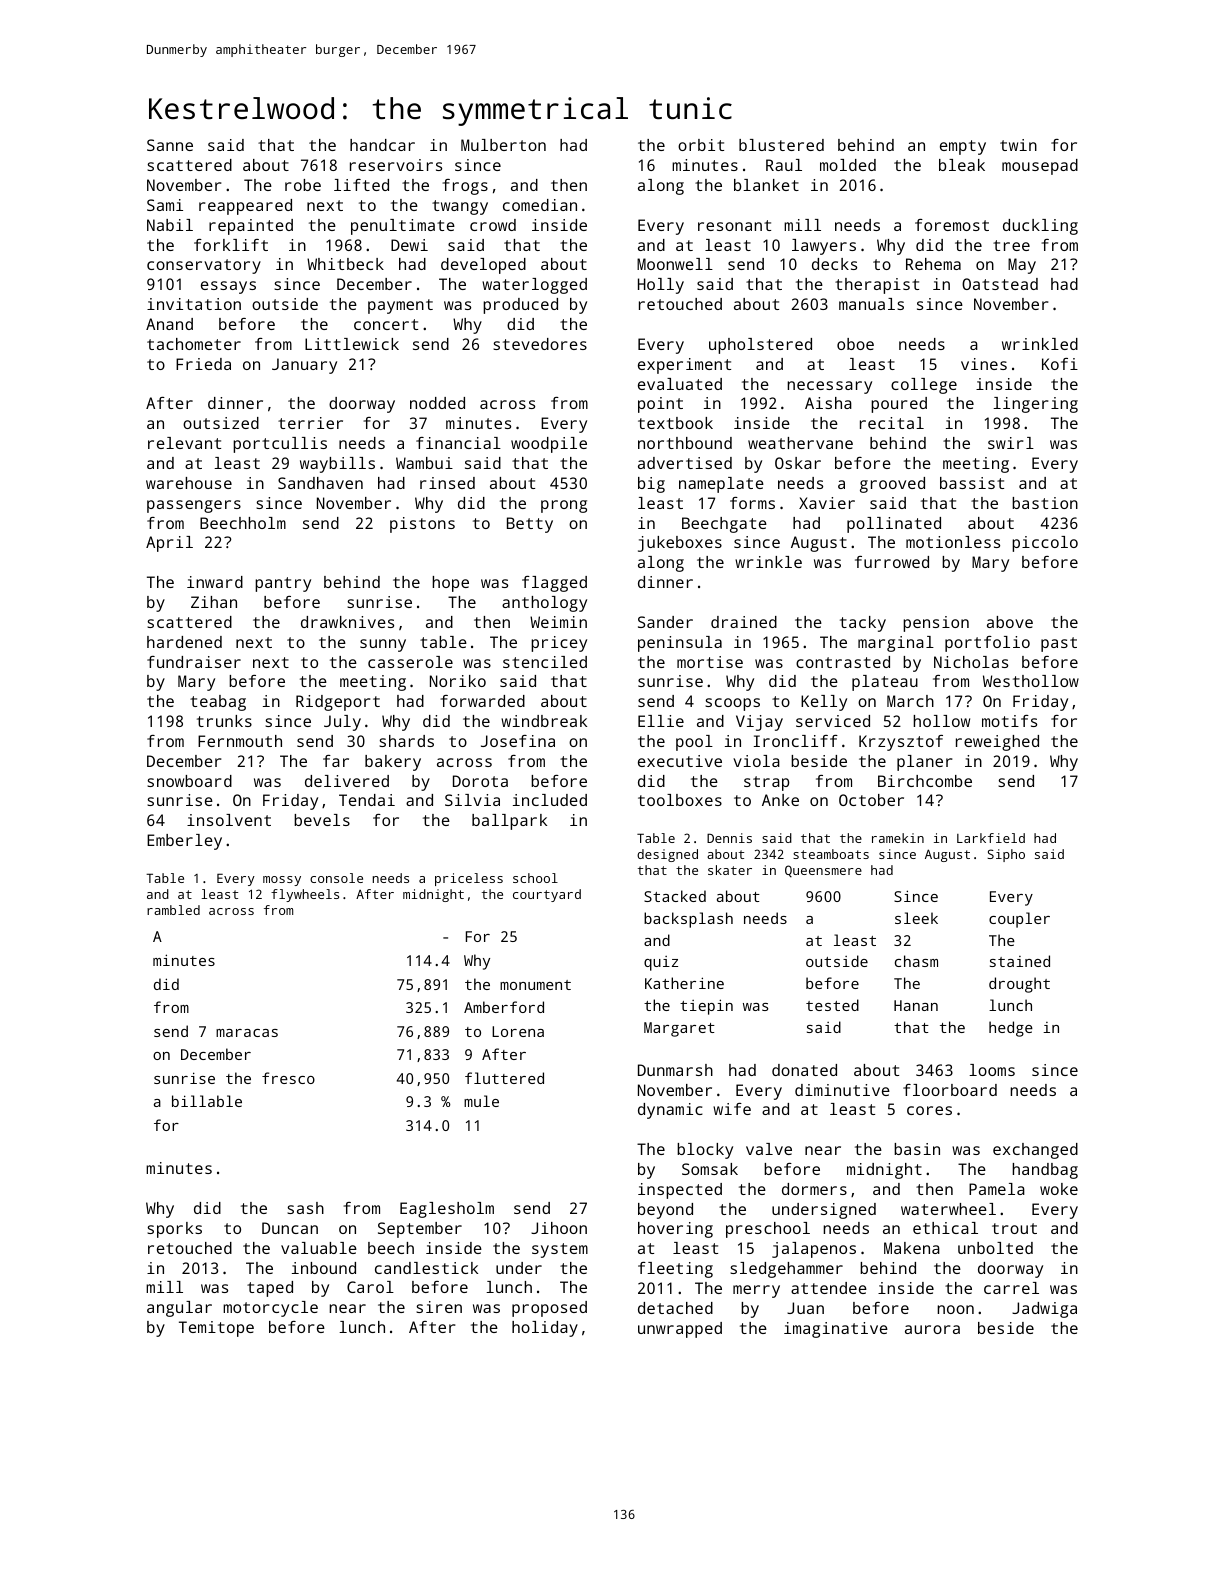 The image size is (1225, 1585). I want to click on comedian, so click(540, 205).
